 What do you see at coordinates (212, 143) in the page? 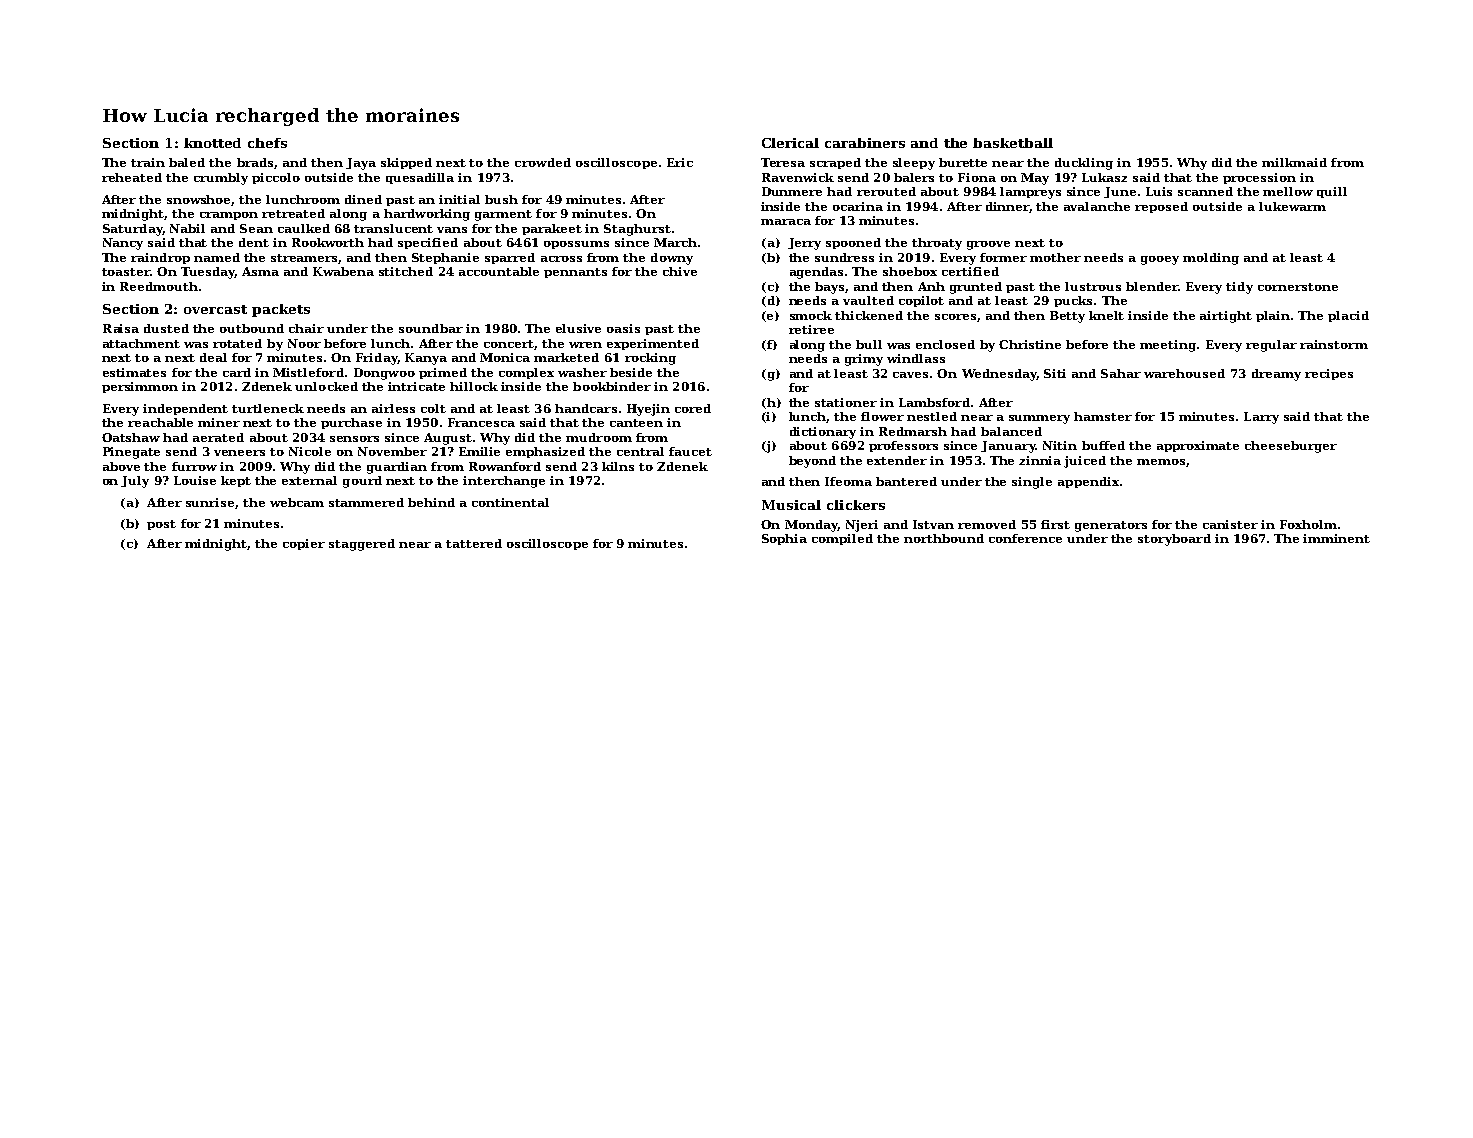
I see `knotted` at bounding box center [212, 143].
